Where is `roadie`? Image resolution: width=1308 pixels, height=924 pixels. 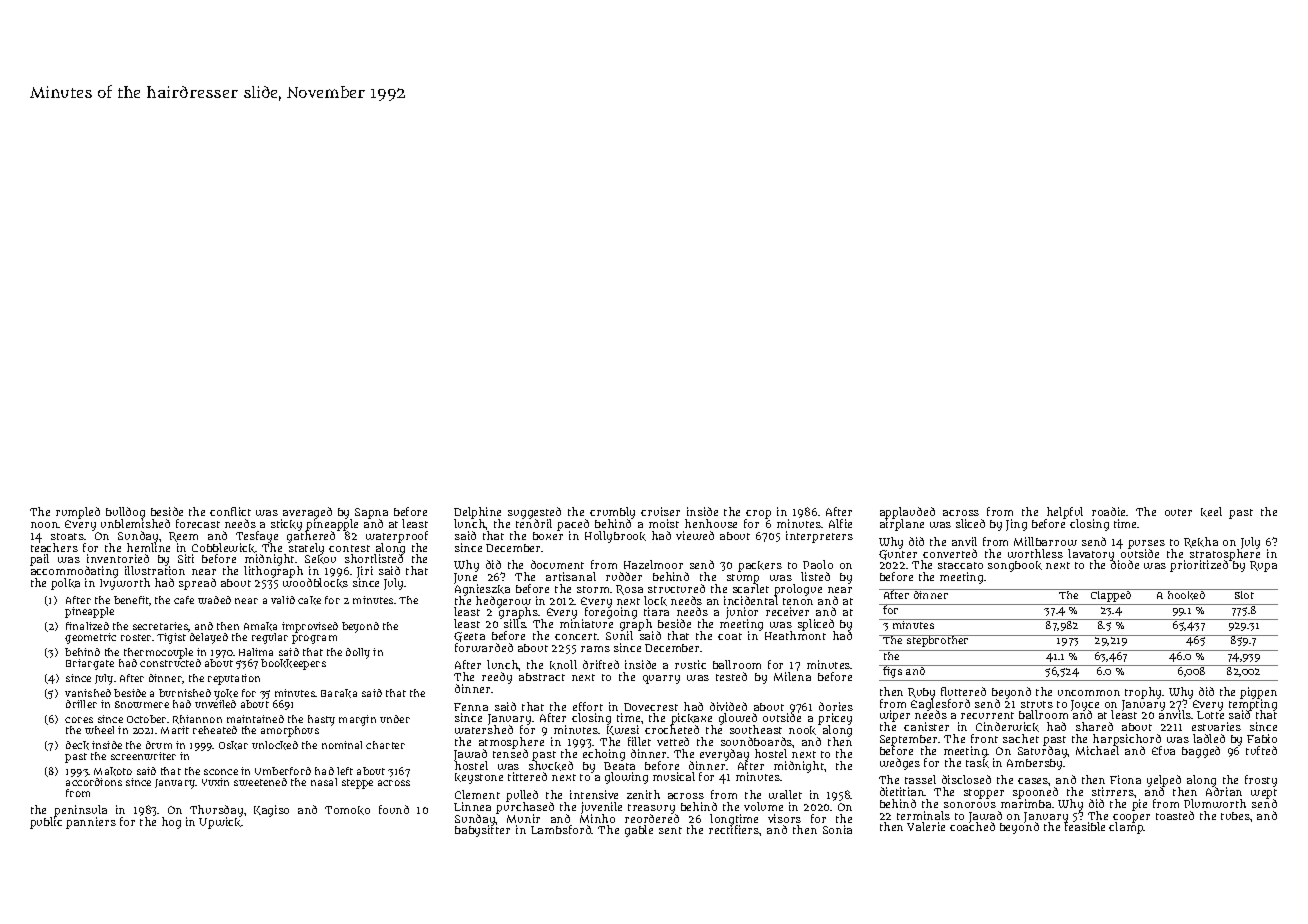 roadie is located at coordinates (1109, 511).
